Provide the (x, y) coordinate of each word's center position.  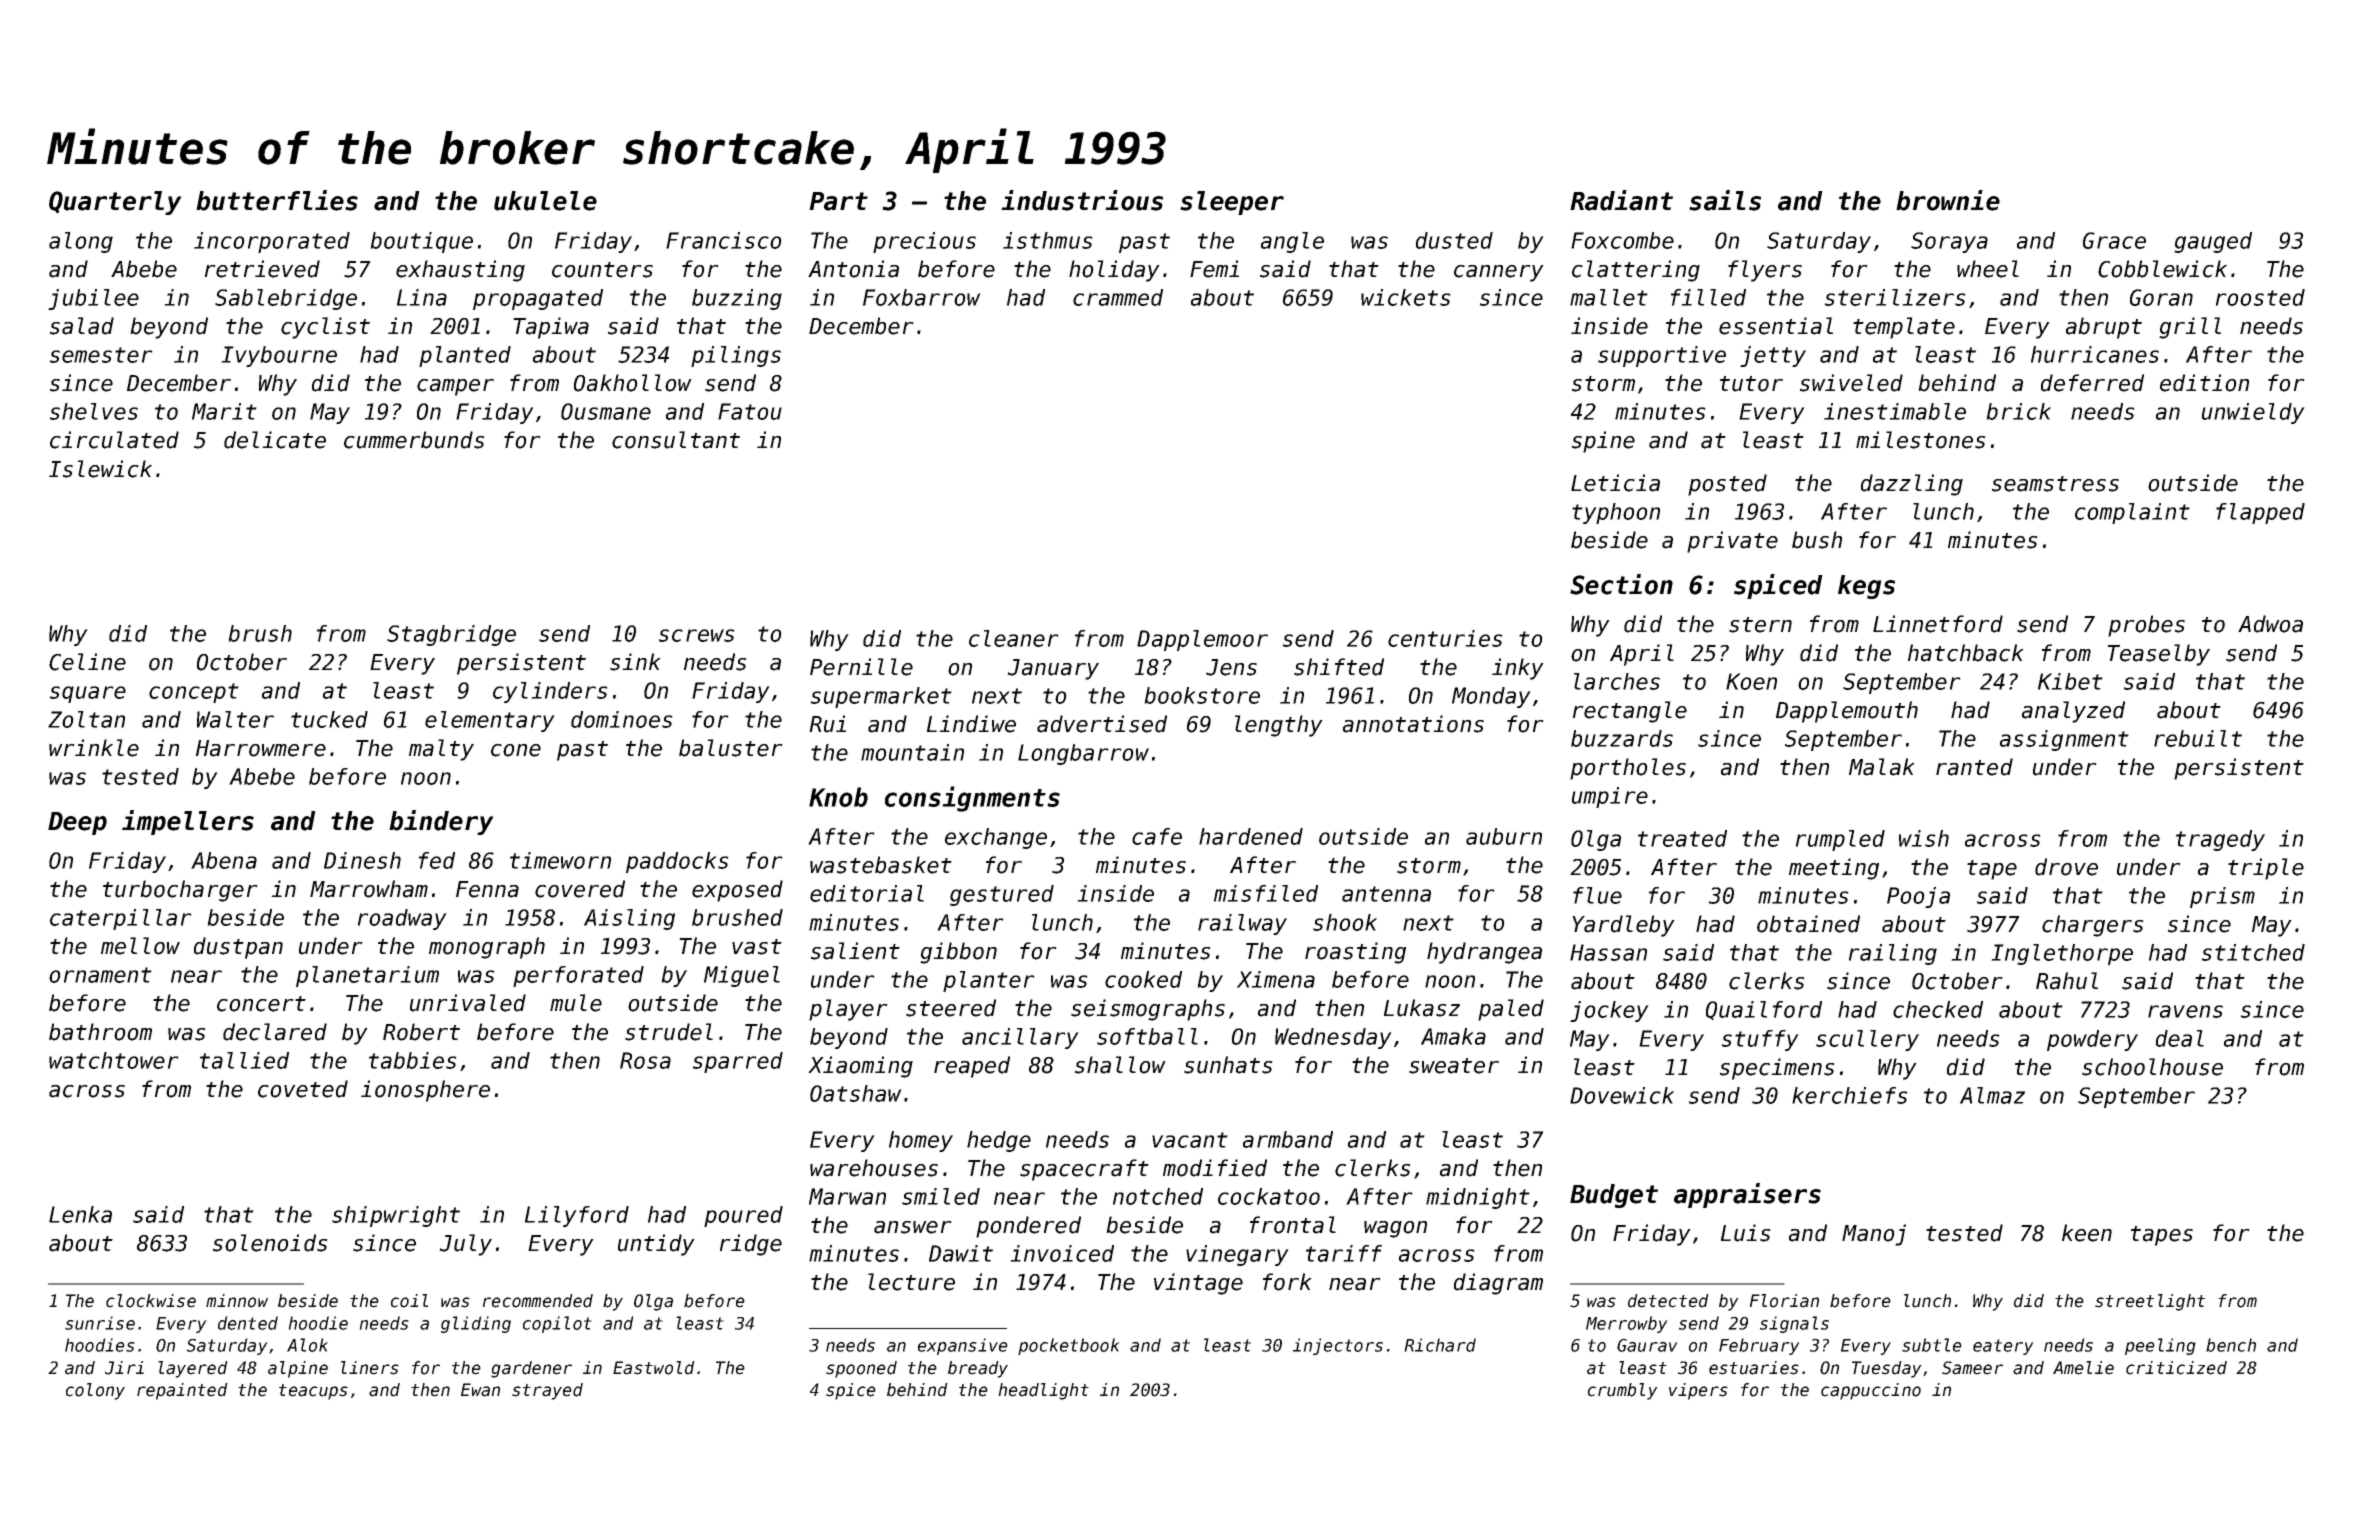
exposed (737, 891)
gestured (1002, 895)
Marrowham (369, 889)
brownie (1948, 200)
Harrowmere (261, 748)
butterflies (277, 200)
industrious (1082, 200)
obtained (1808, 924)
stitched (2253, 952)
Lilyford (577, 1216)
